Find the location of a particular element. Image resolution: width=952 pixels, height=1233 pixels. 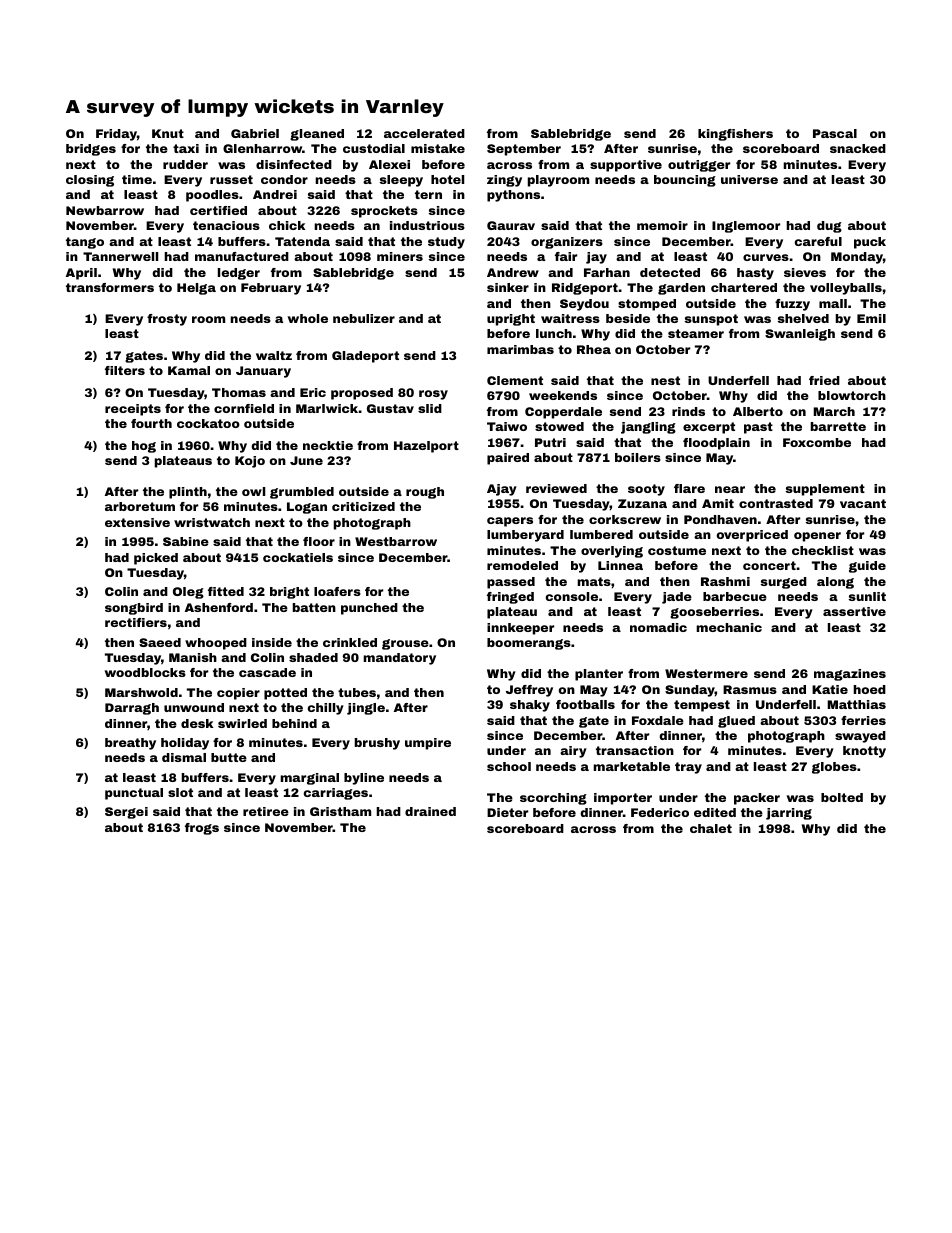

planter is located at coordinates (599, 675).
